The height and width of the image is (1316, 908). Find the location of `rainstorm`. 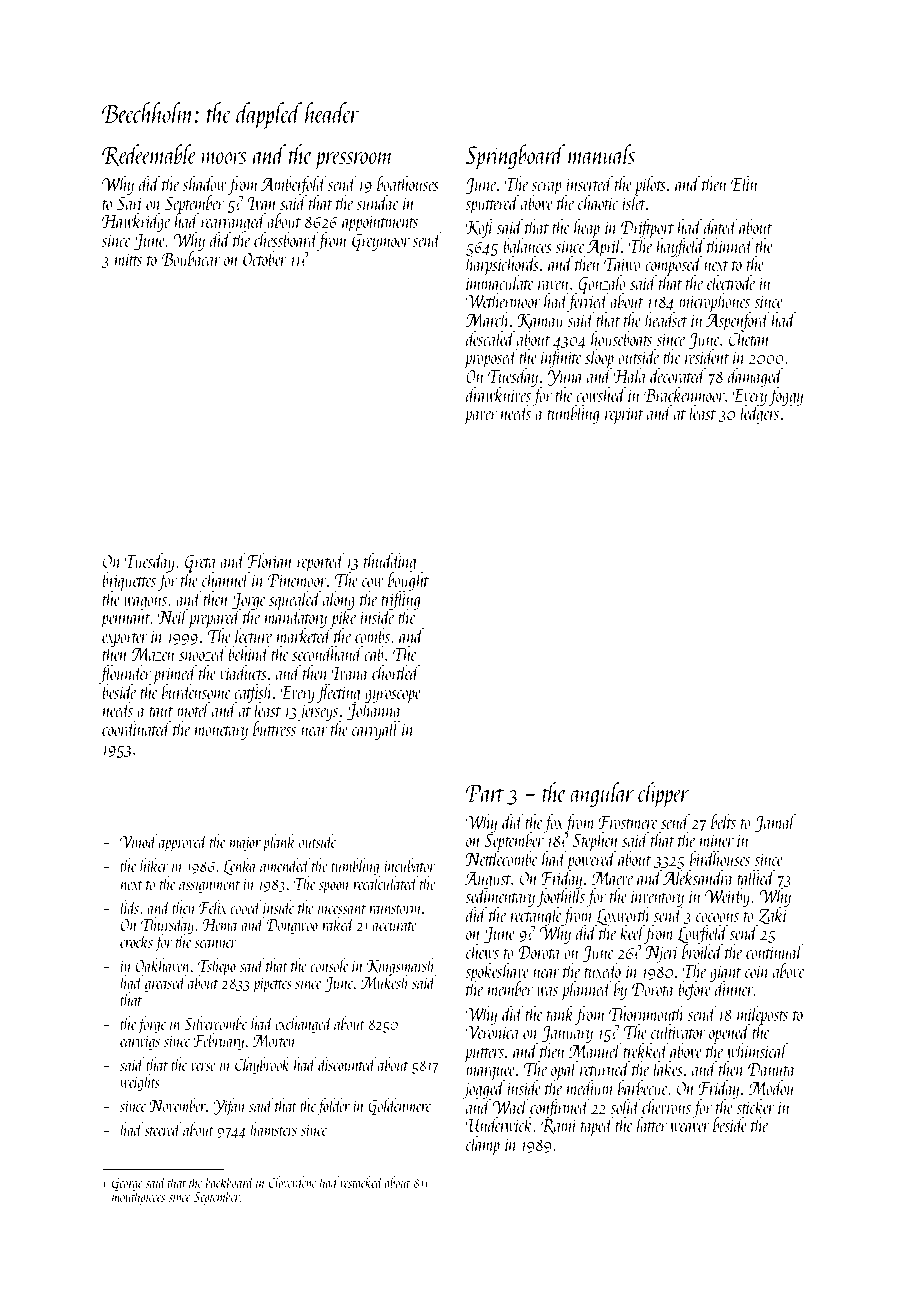

rainstorm is located at coordinates (395, 908).
